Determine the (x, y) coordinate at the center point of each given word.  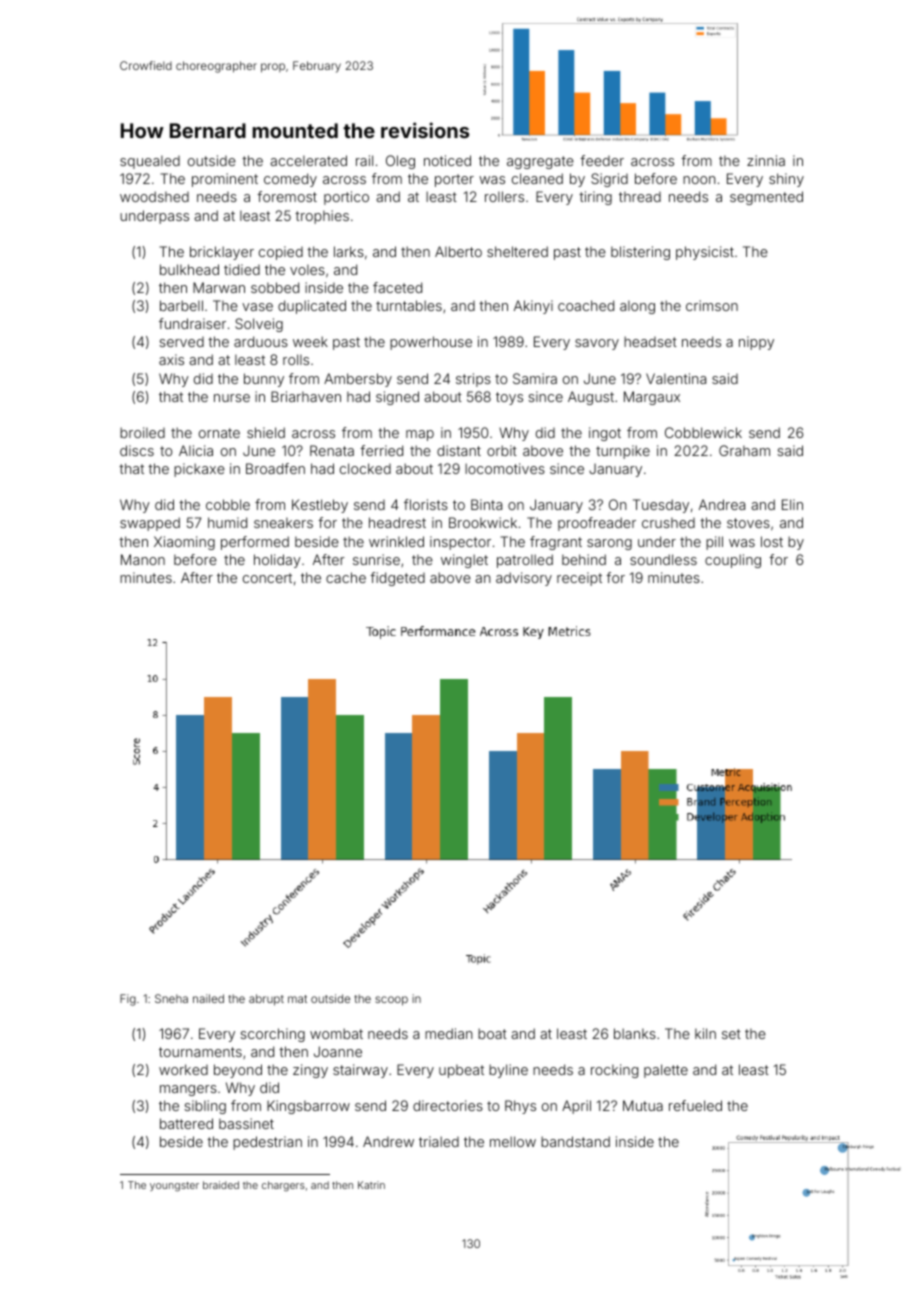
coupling (733, 561)
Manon (143, 559)
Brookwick (483, 522)
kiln (705, 1033)
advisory (524, 579)
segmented (766, 198)
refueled (695, 1105)
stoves (748, 523)
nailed (208, 998)
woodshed (154, 196)
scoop (391, 1001)
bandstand (575, 1141)
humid (227, 522)
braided (221, 1185)
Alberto (458, 251)
